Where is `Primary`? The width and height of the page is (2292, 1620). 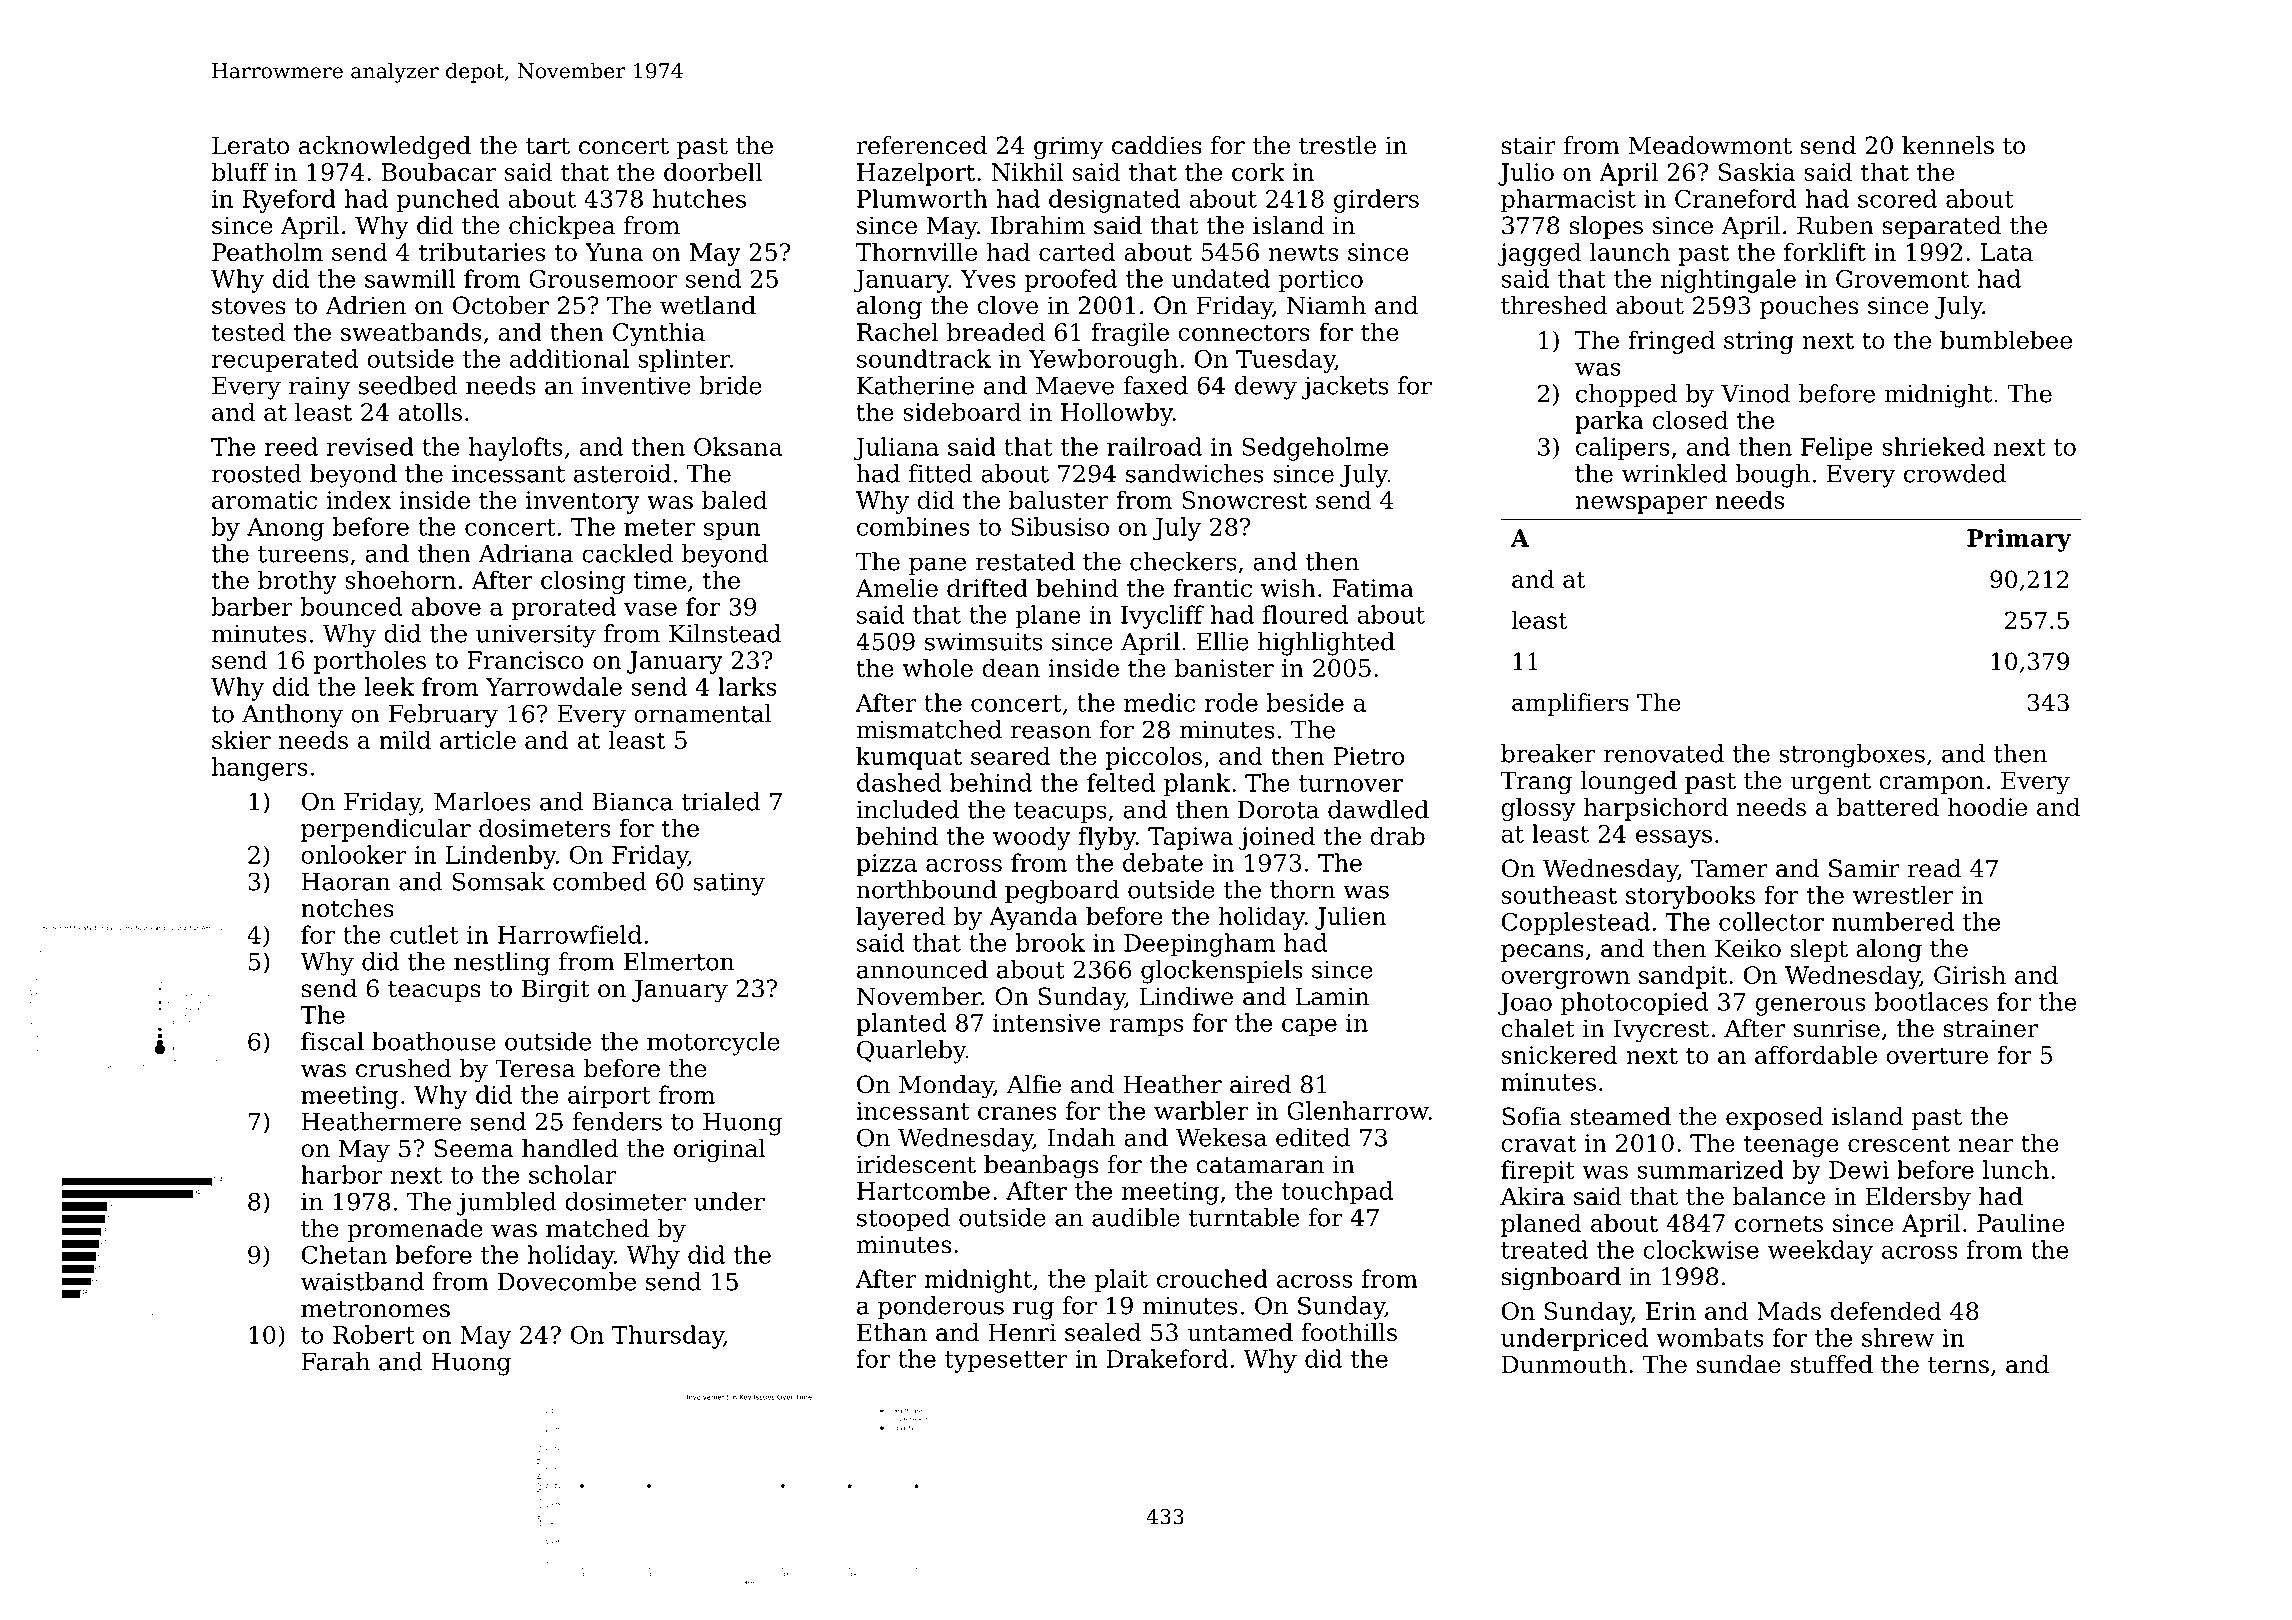 Primary is located at coordinates (2019, 540).
